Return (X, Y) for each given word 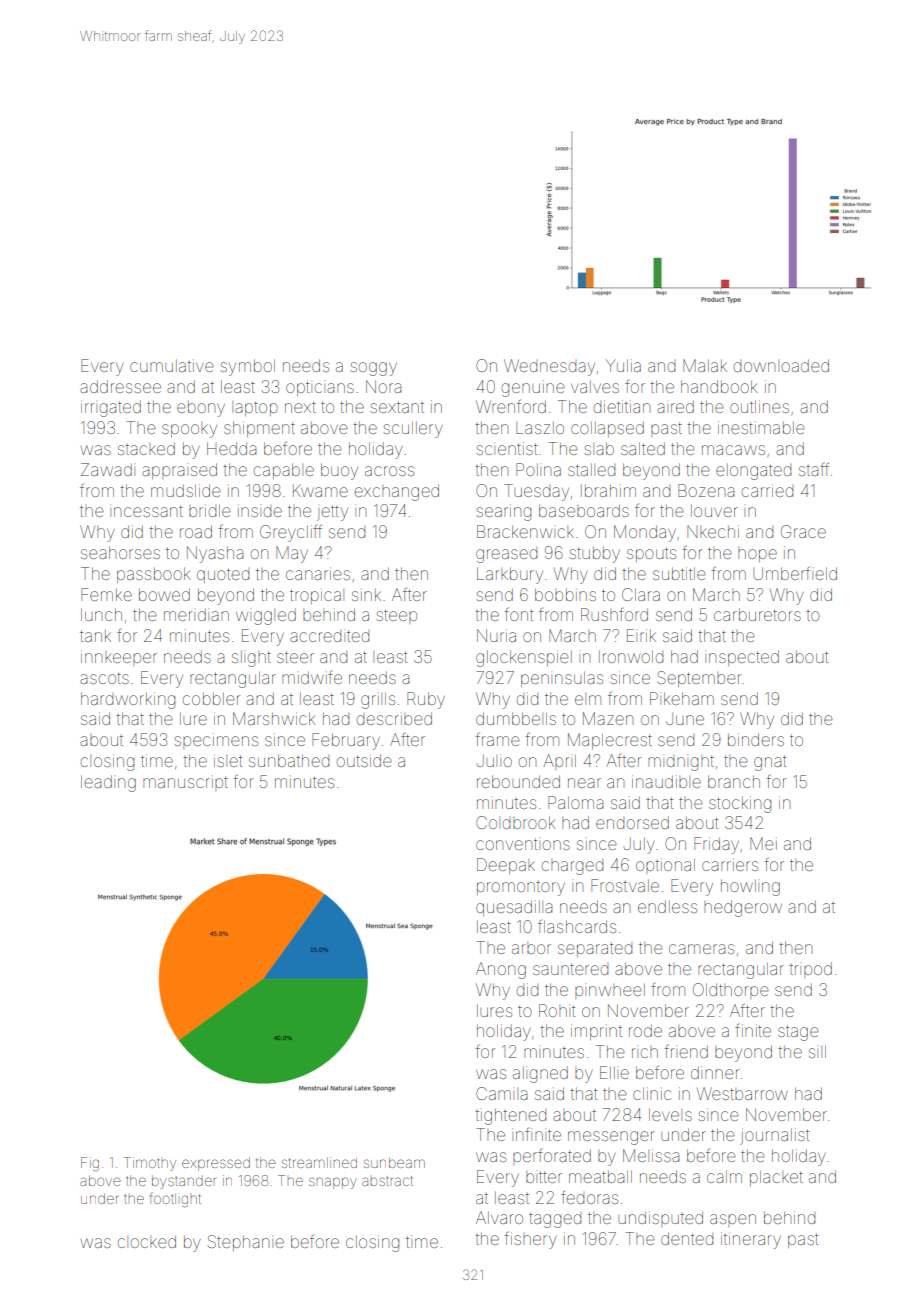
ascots (104, 678)
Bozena (706, 490)
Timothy (150, 1164)
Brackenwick (525, 531)
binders (756, 739)
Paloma (575, 802)
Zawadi (108, 469)
